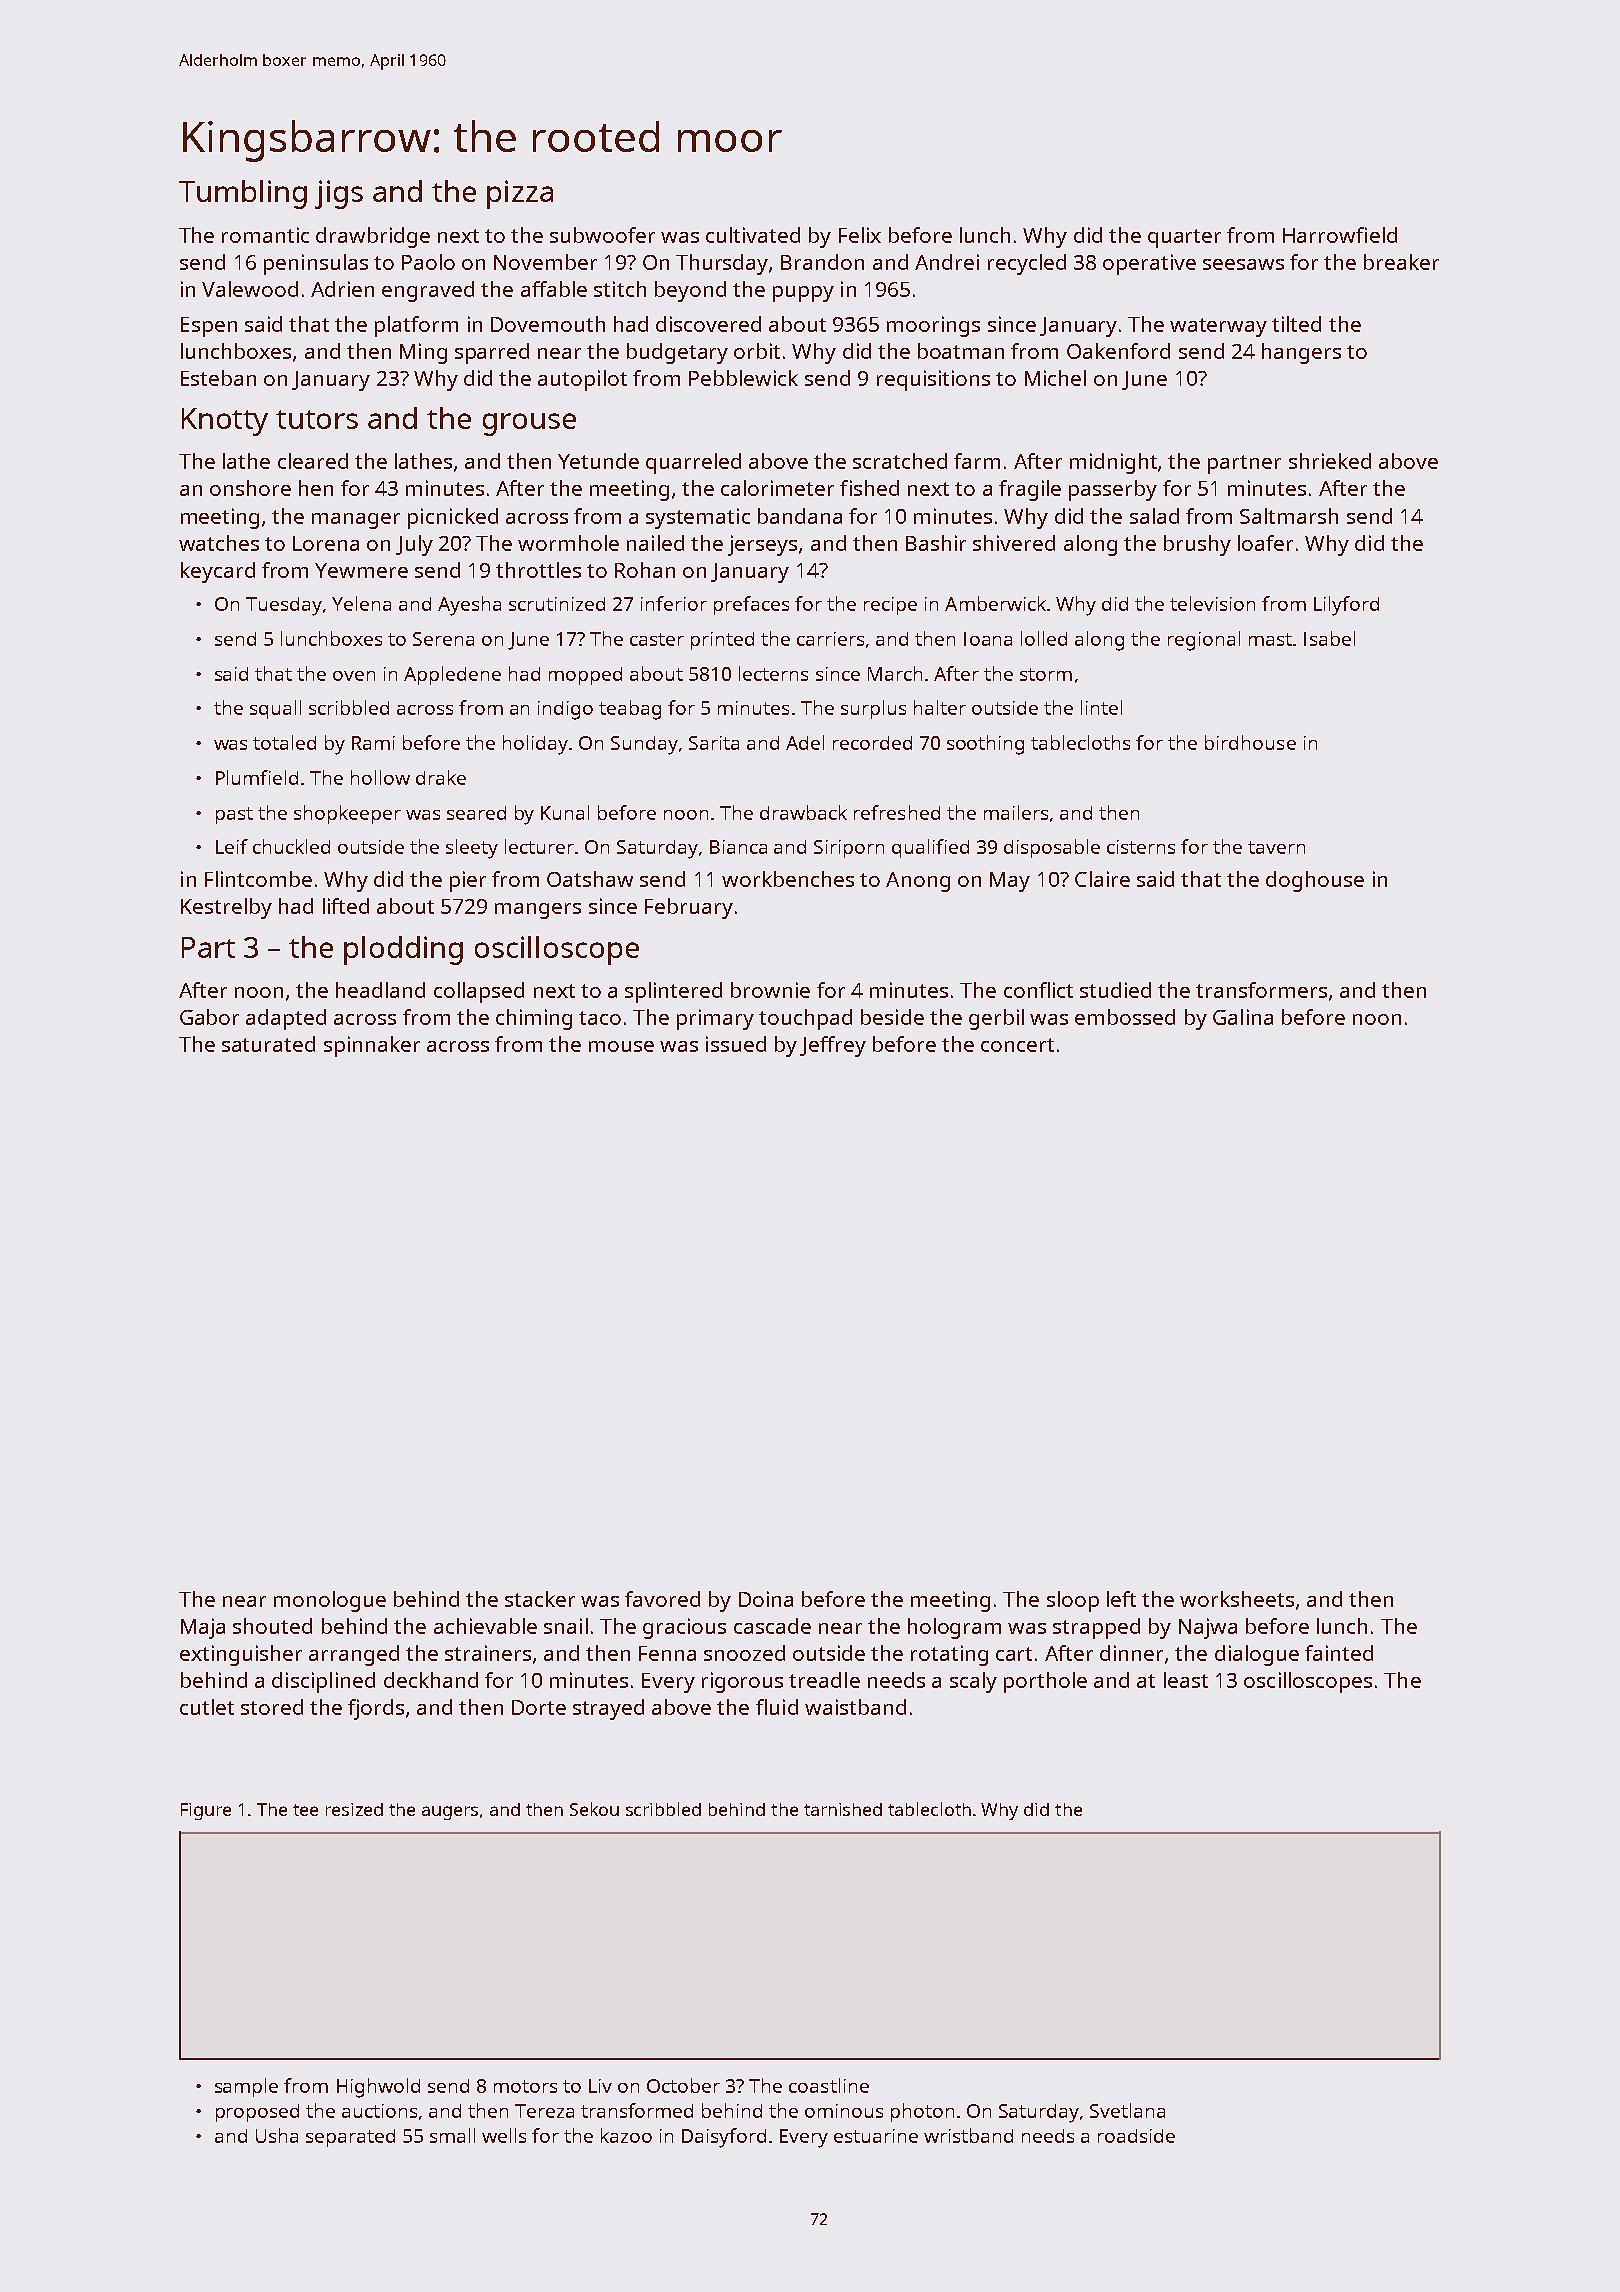  I want to click on fainted, so click(1339, 1653).
